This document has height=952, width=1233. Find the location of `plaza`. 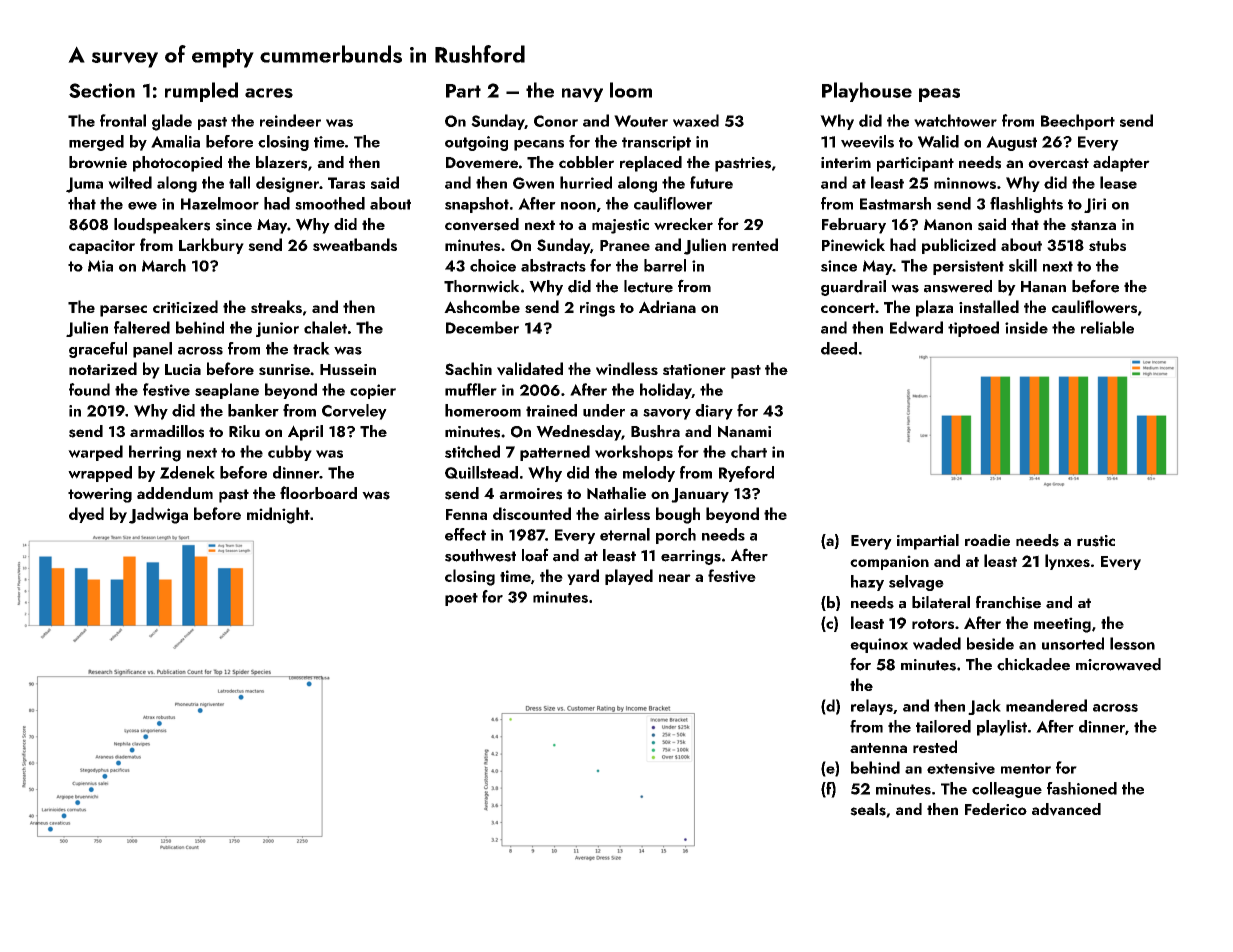

plaza is located at coordinates (934, 308).
